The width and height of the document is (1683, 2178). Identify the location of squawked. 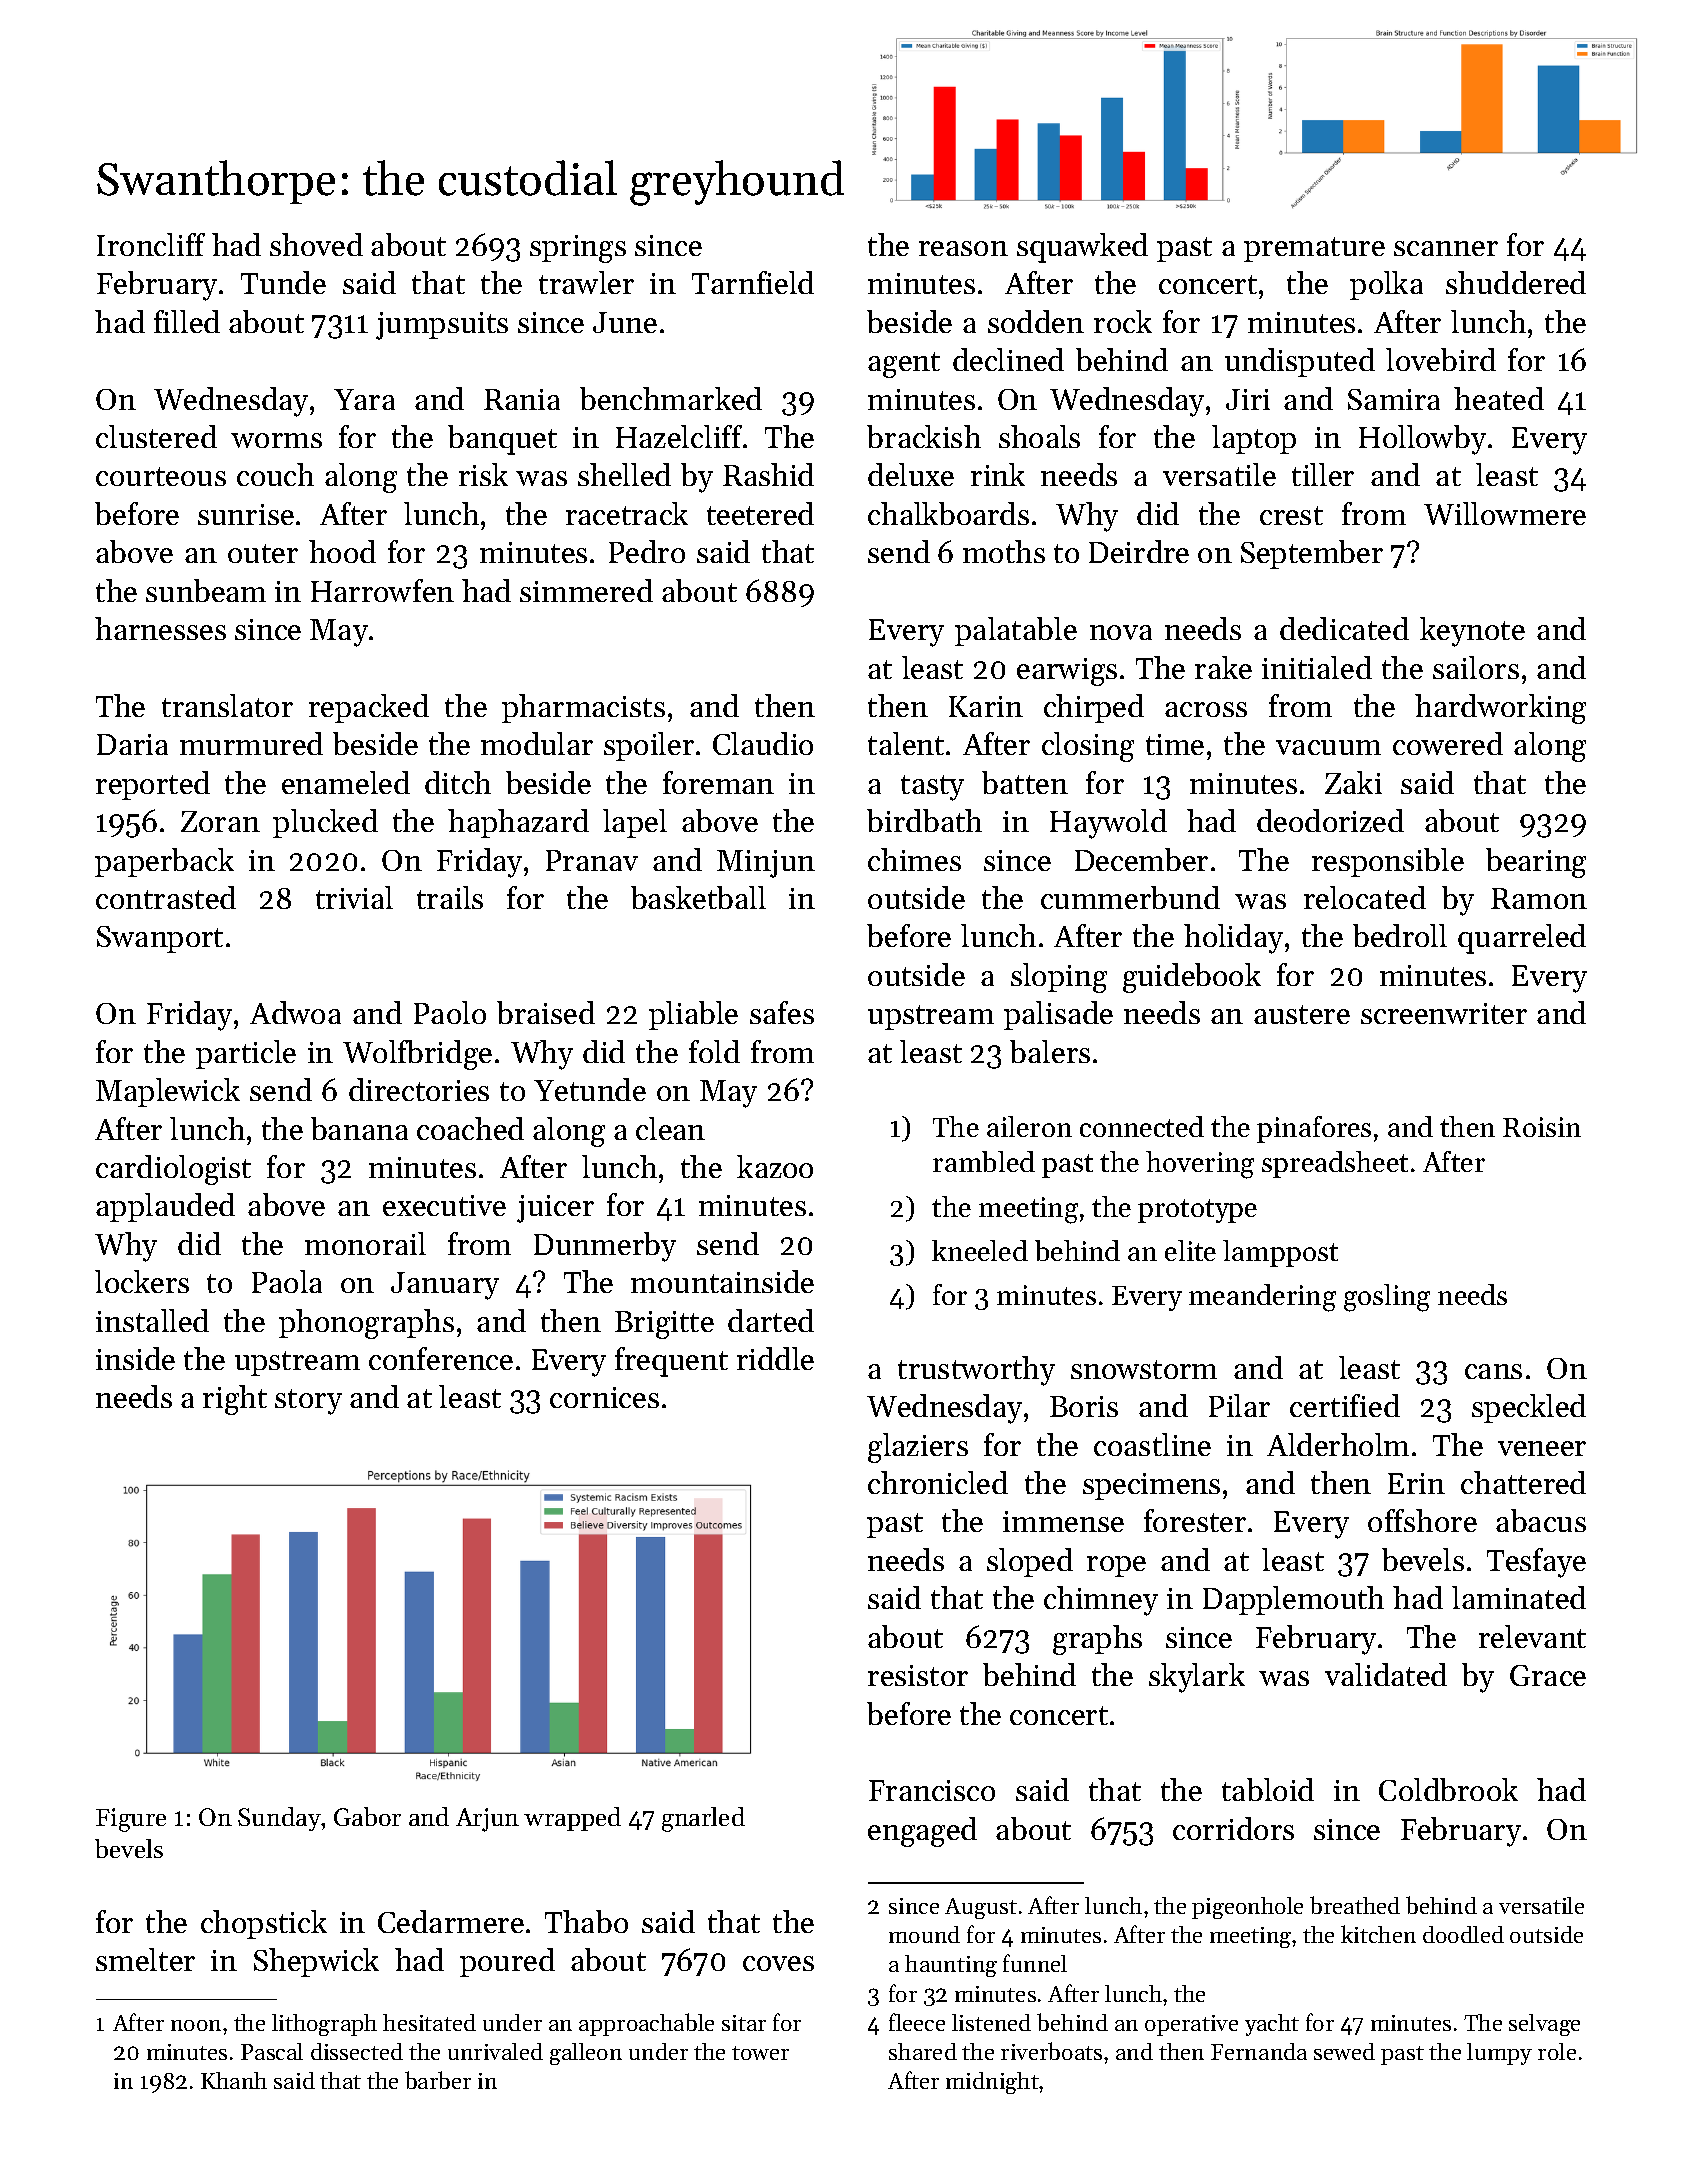
(1082, 248).
